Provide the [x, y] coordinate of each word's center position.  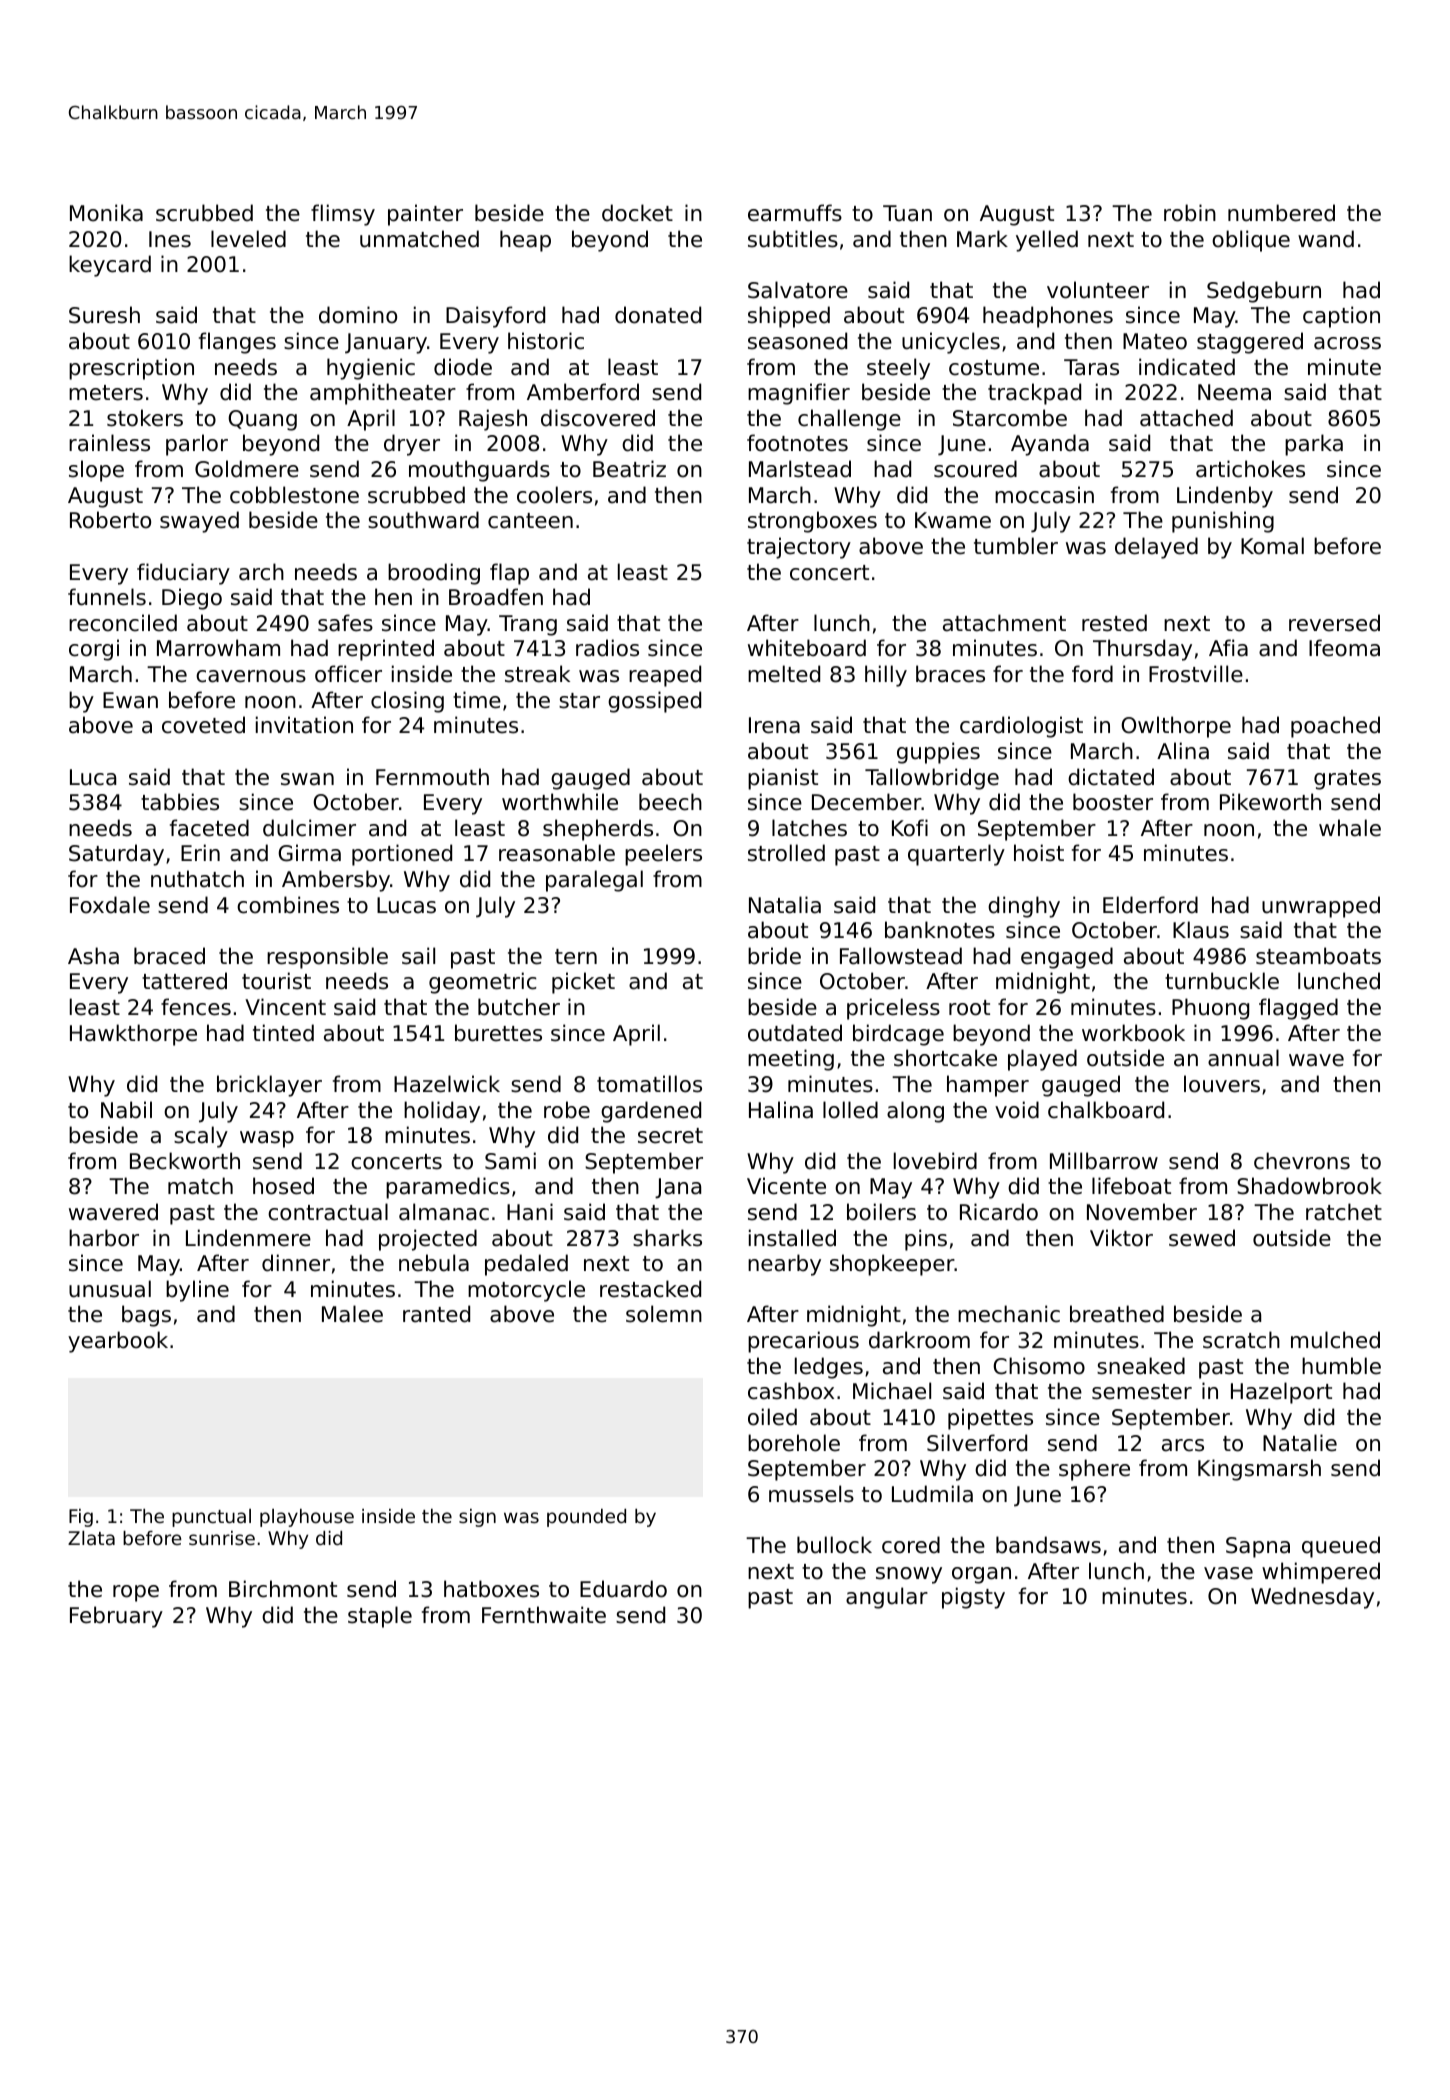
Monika [106, 213]
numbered [1281, 213]
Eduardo [623, 1589]
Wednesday [1312, 1598]
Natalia [785, 905]
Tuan [907, 213]
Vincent [285, 1007]
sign [477, 1518]
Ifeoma [1344, 648]
